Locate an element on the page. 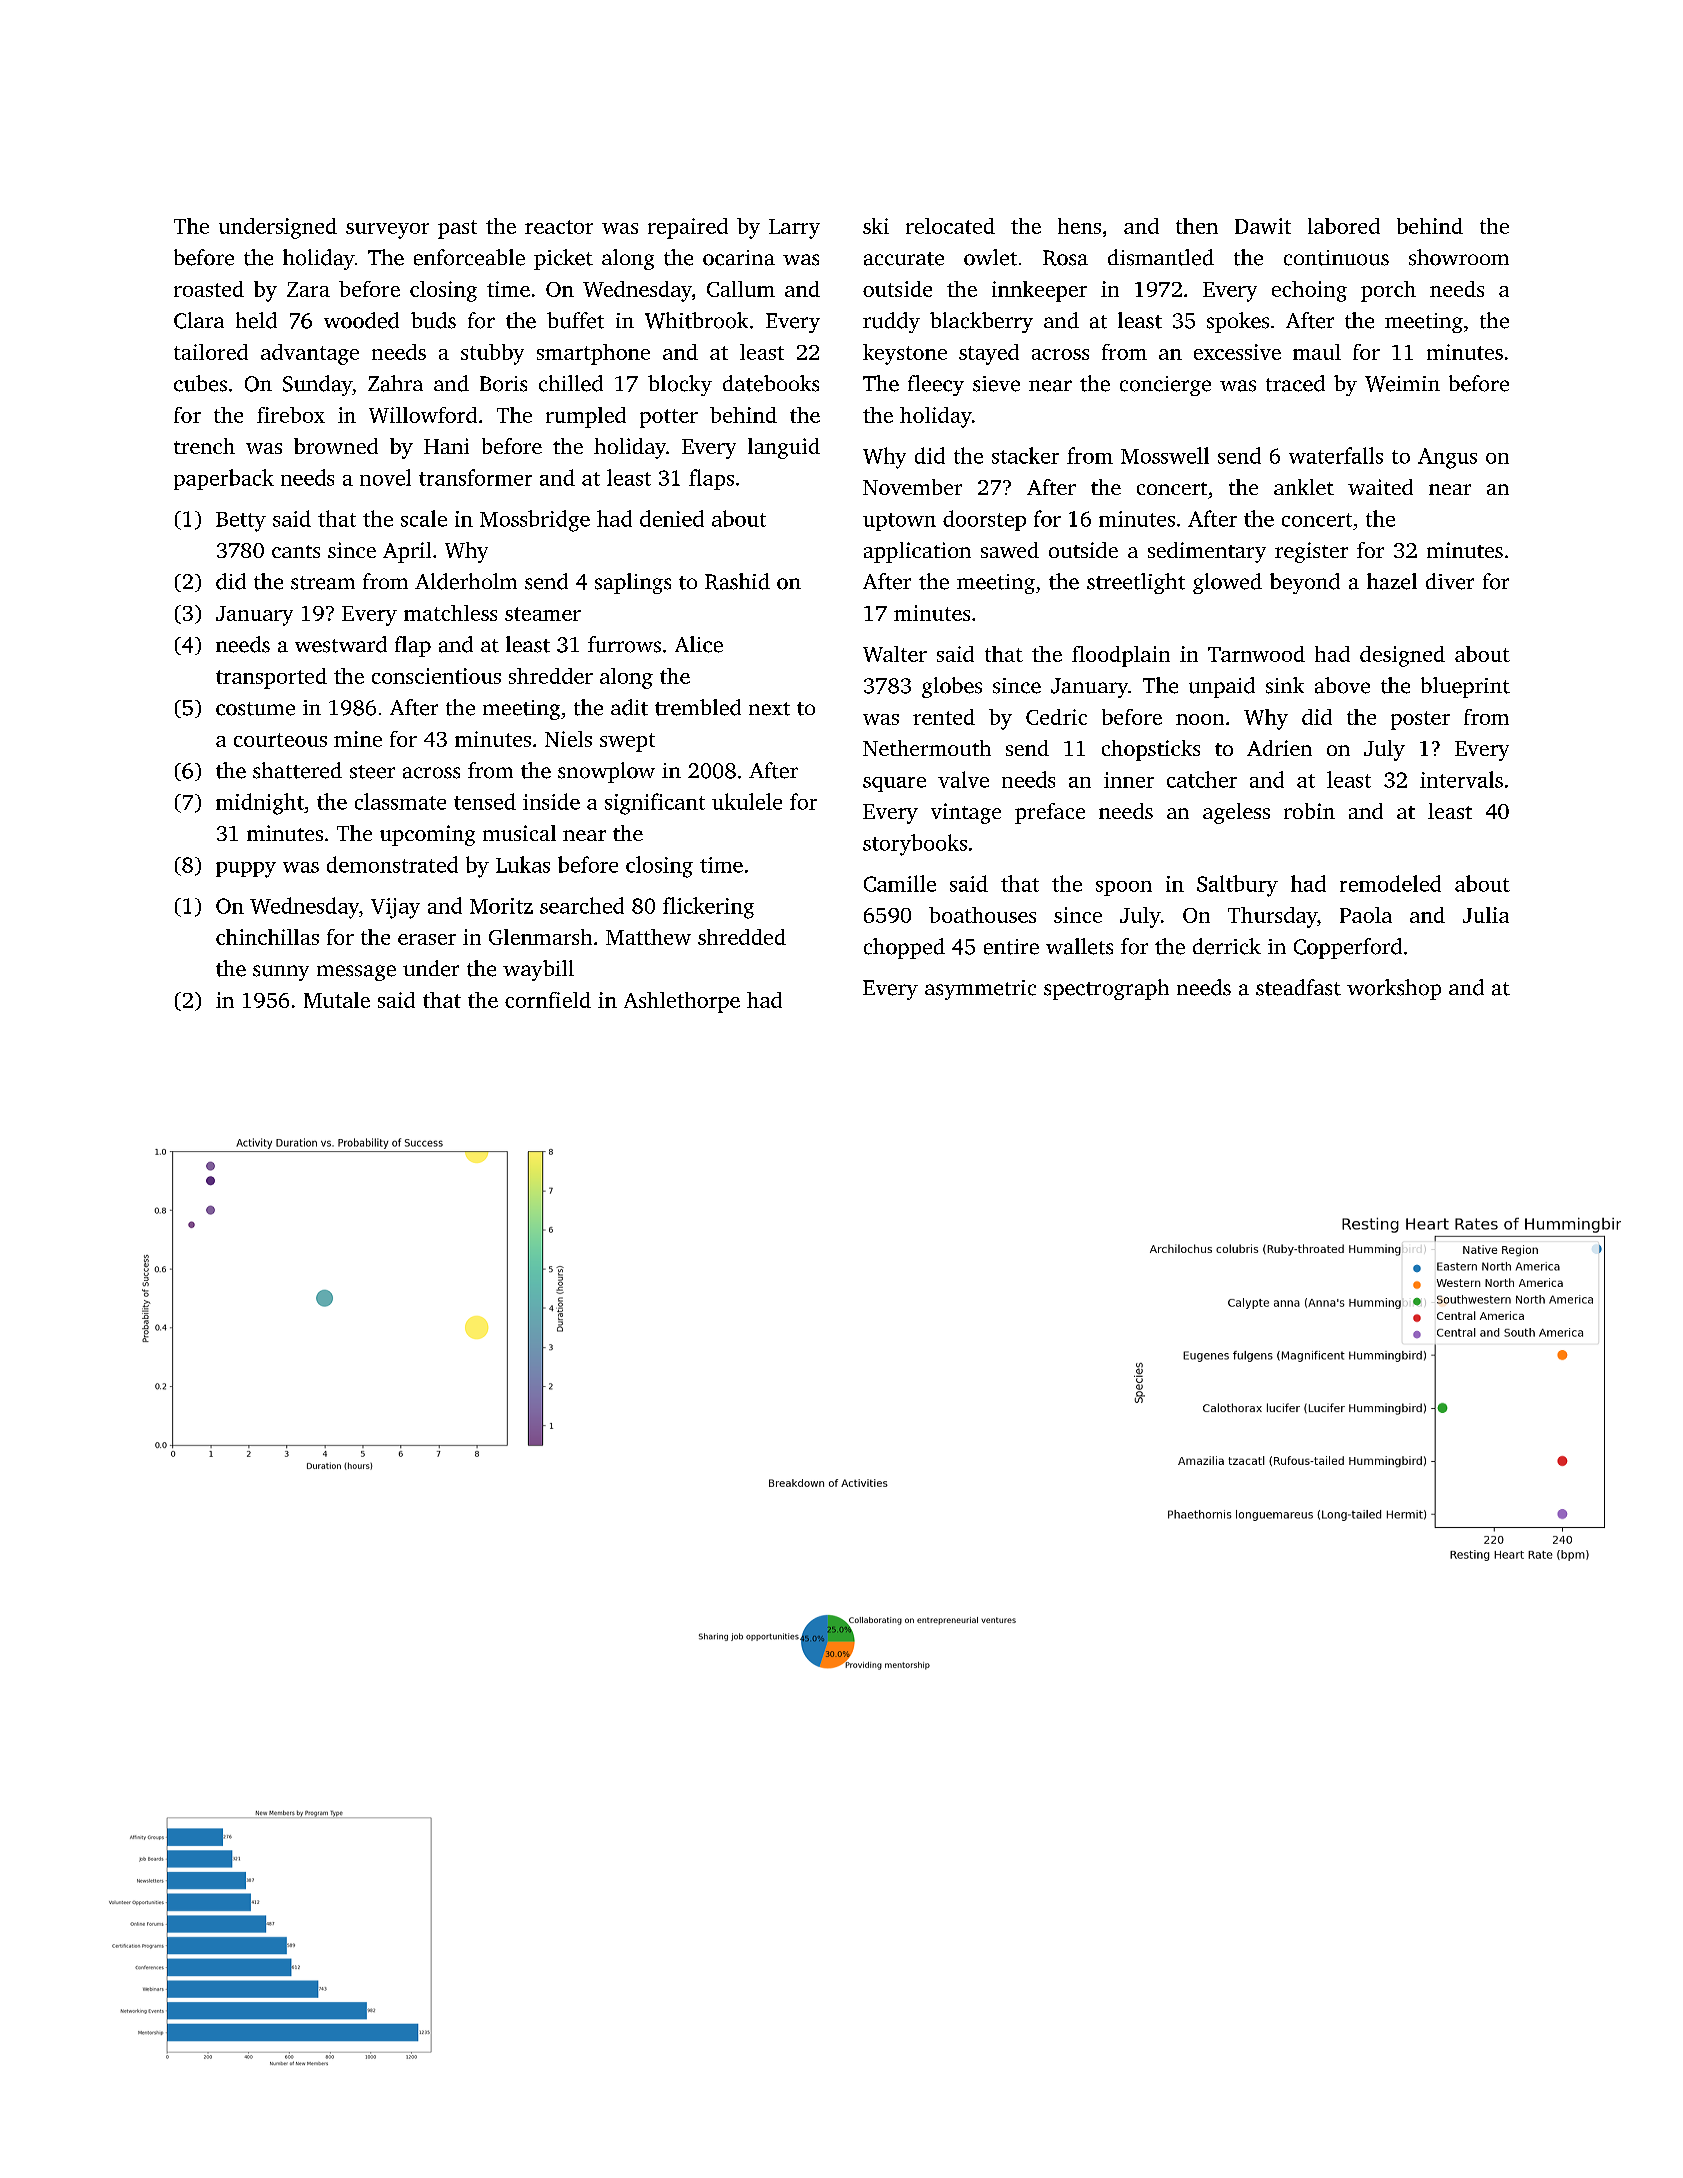 This image has width=1683, height=2178. Weimin is located at coordinates (1402, 384).
